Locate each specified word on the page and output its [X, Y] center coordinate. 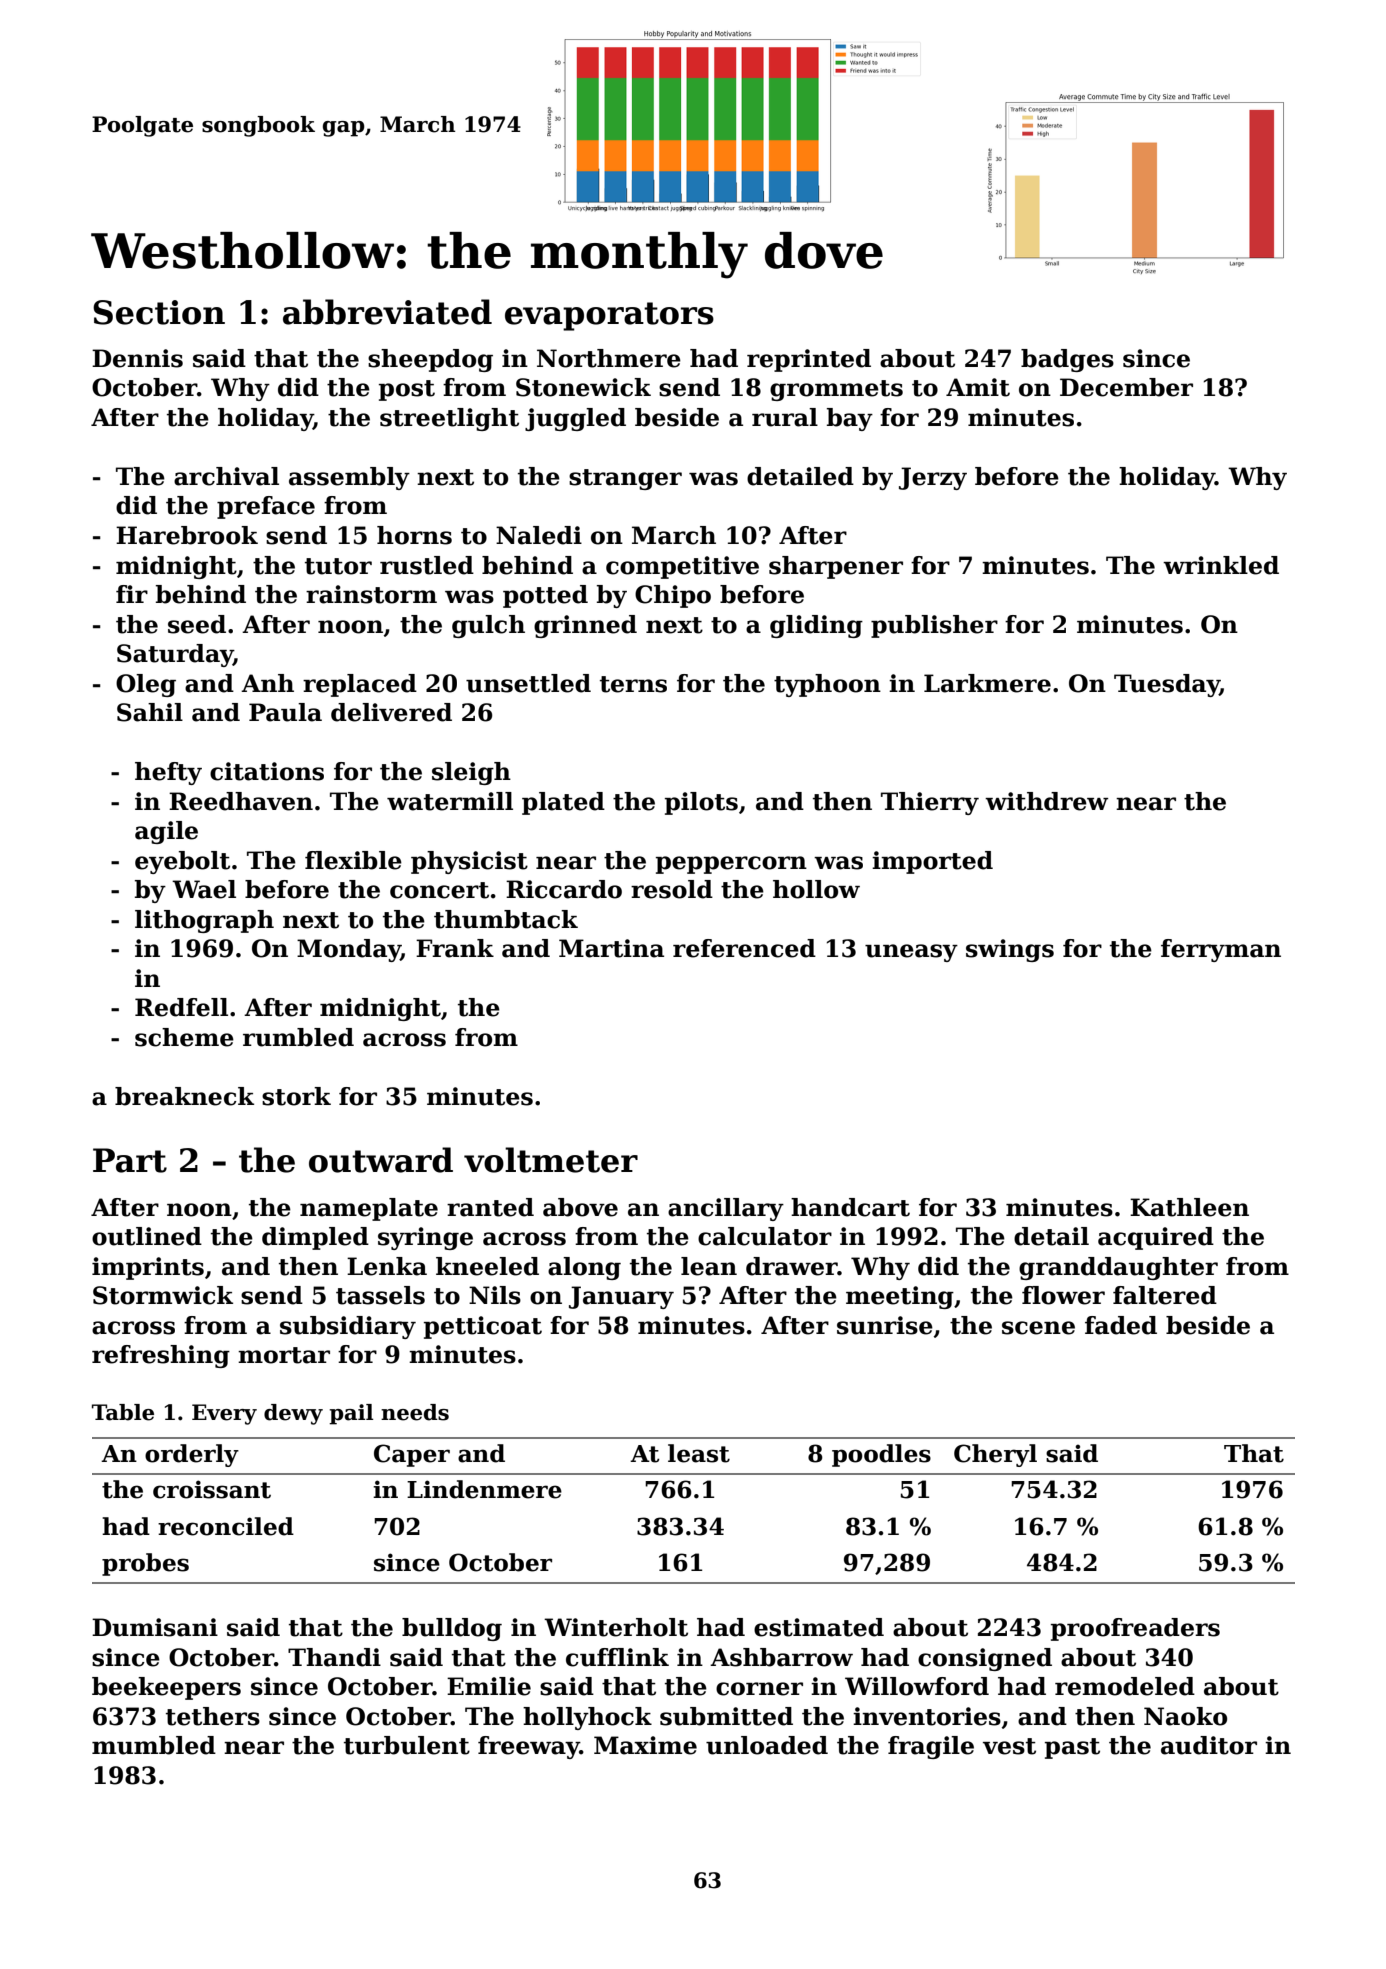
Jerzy [933, 478]
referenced [744, 948]
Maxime [645, 1745]
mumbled [154, 1745]
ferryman [1221, 950]
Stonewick [583, 387]
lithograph [204, 921]
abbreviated [387, 312]
